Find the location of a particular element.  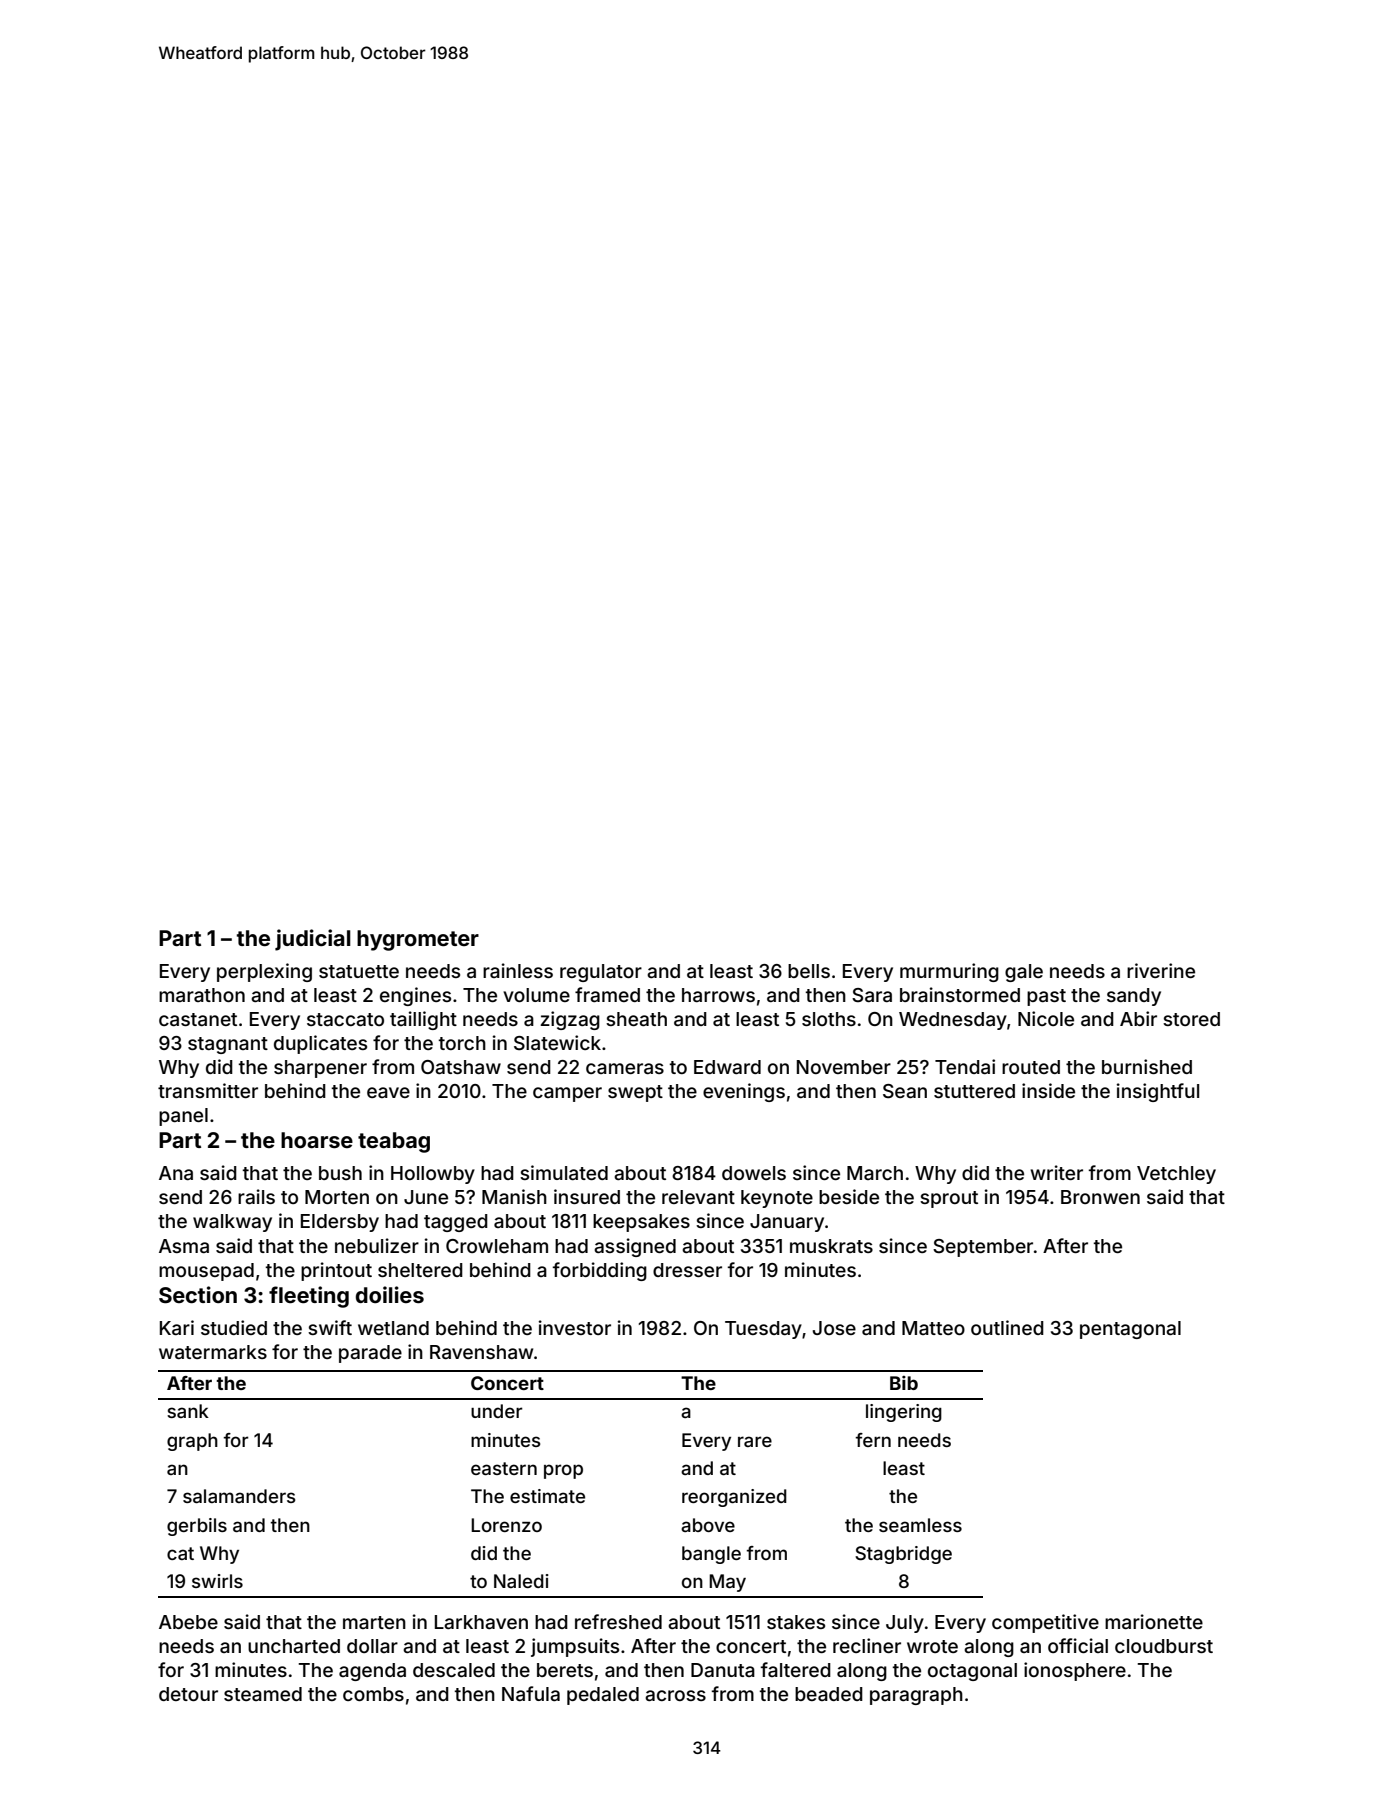

combs is located at coordinates (373, 1694).
